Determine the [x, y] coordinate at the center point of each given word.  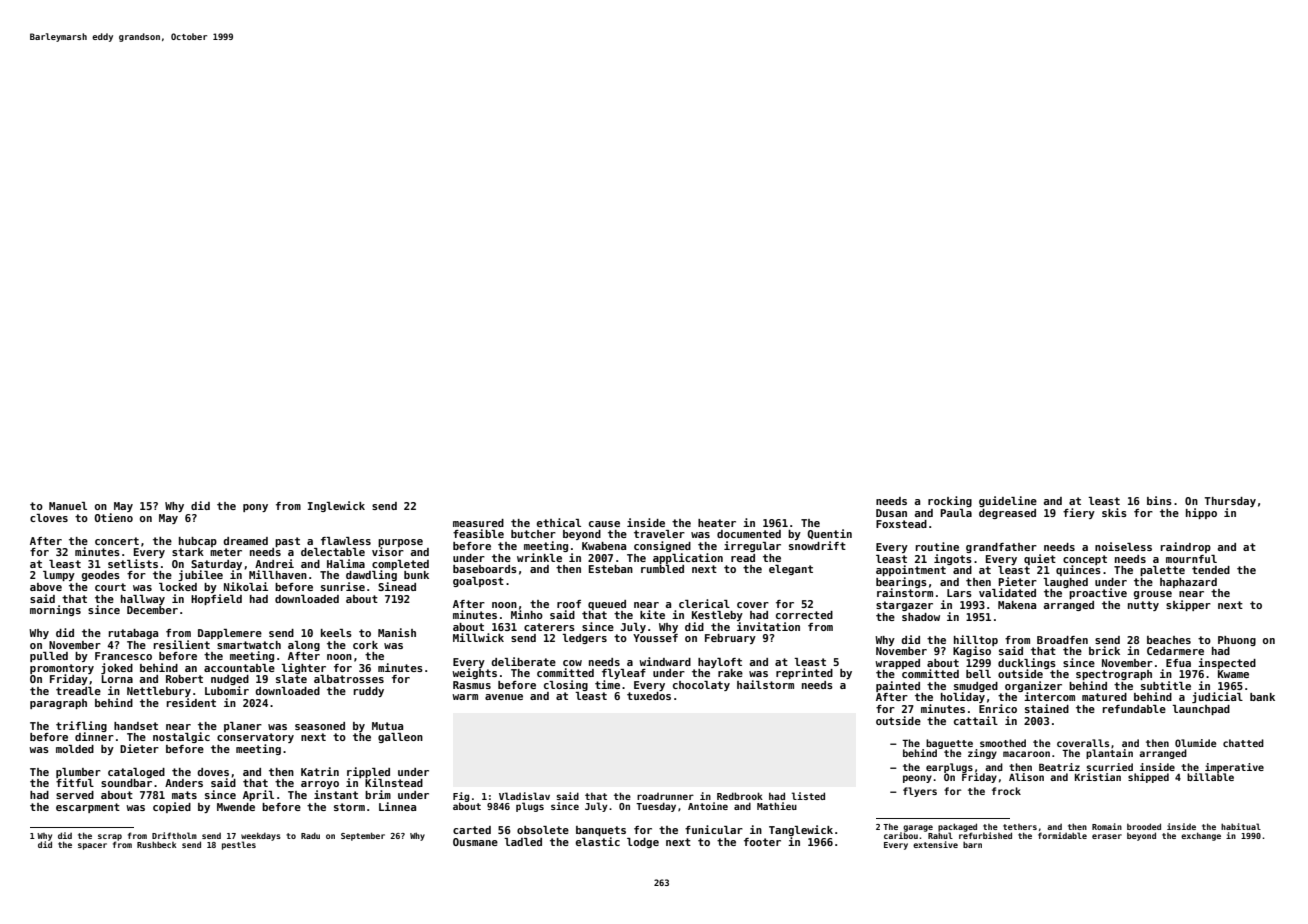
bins [1159, 500]
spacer [92, 846]
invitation [768, 626]
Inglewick [336, 506]
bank [1262, 697]
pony [255, 508]
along [304, 646]
